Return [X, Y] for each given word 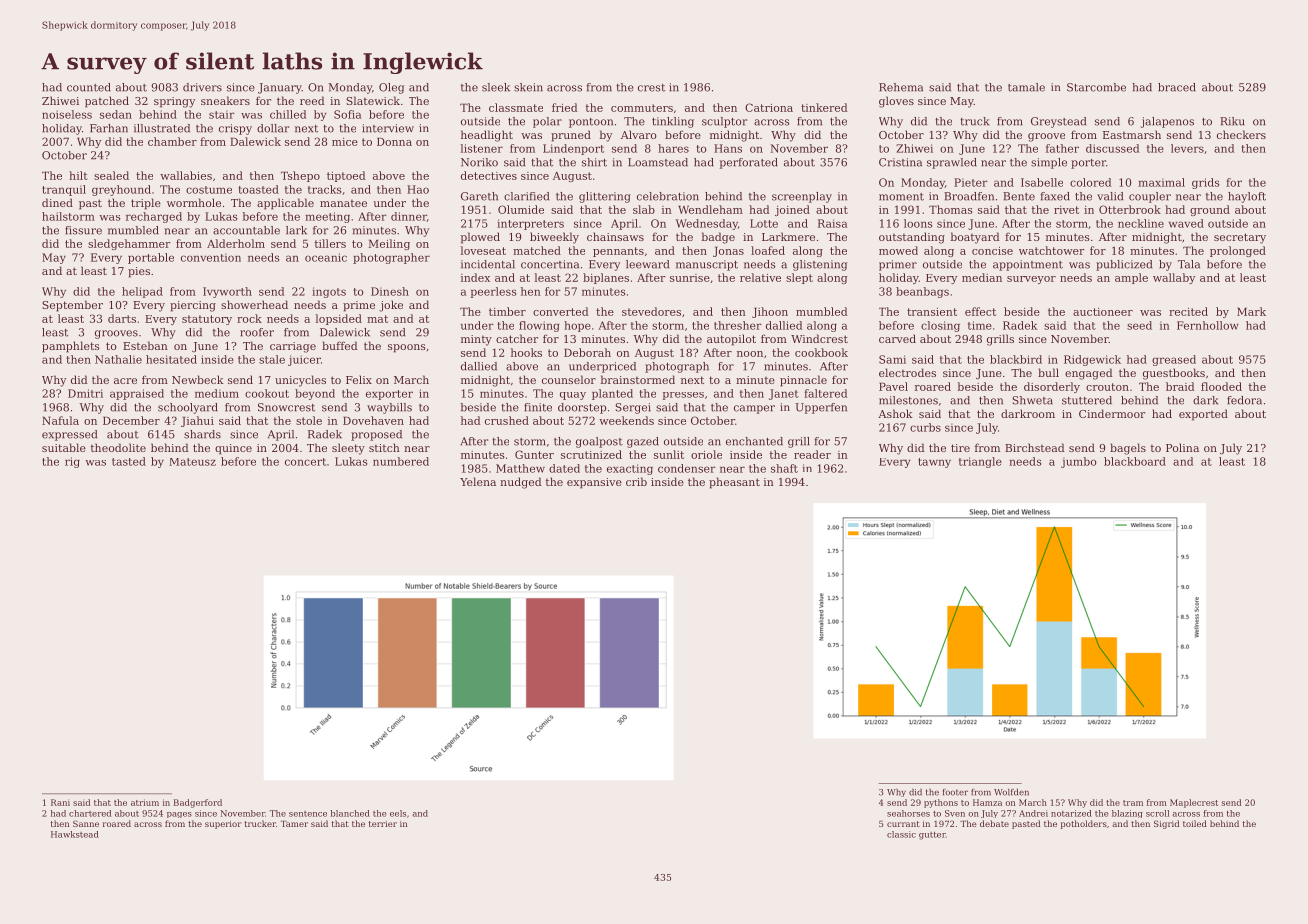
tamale [1026, 87]
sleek [496, 87]
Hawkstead [75, 834]
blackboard [1135, 461]
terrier [383, 824]
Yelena [478, 481]
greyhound [121, 190]
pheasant [734, 483]
